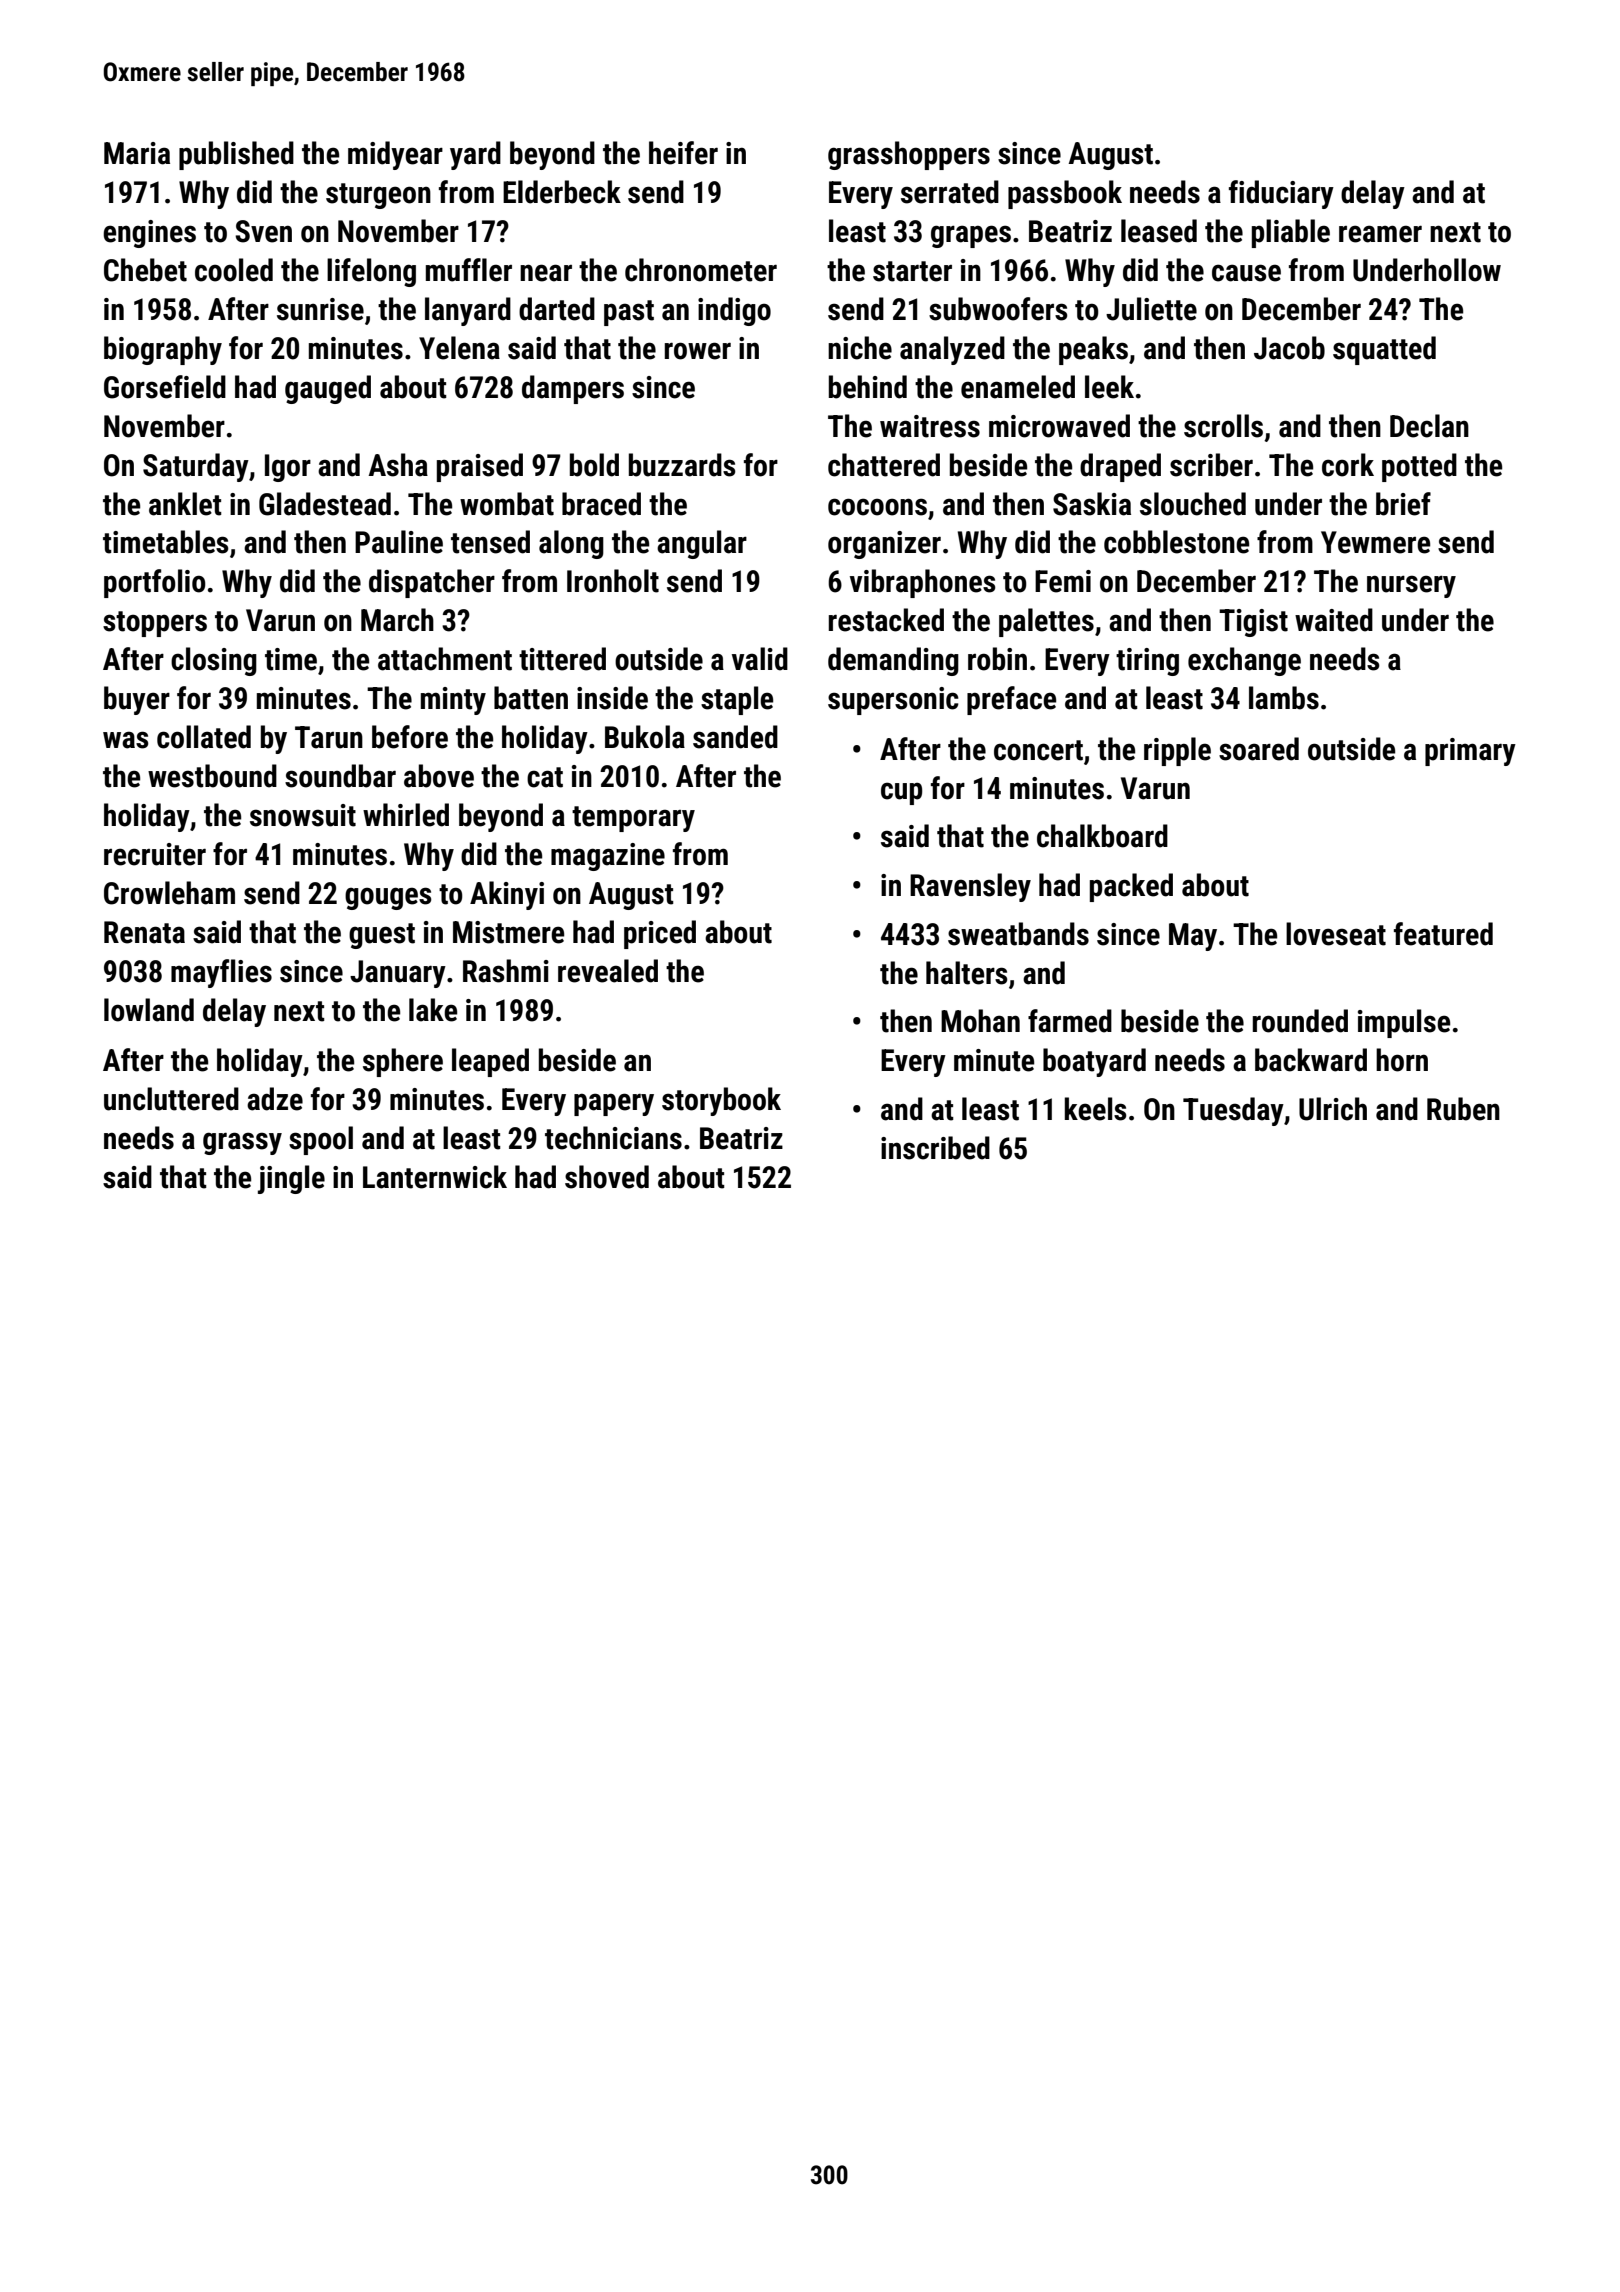 The width and height of the image is (1620, 2292). Describe the element at coordinates (980, 1021) in the image. I see `Mohan` at that location.
